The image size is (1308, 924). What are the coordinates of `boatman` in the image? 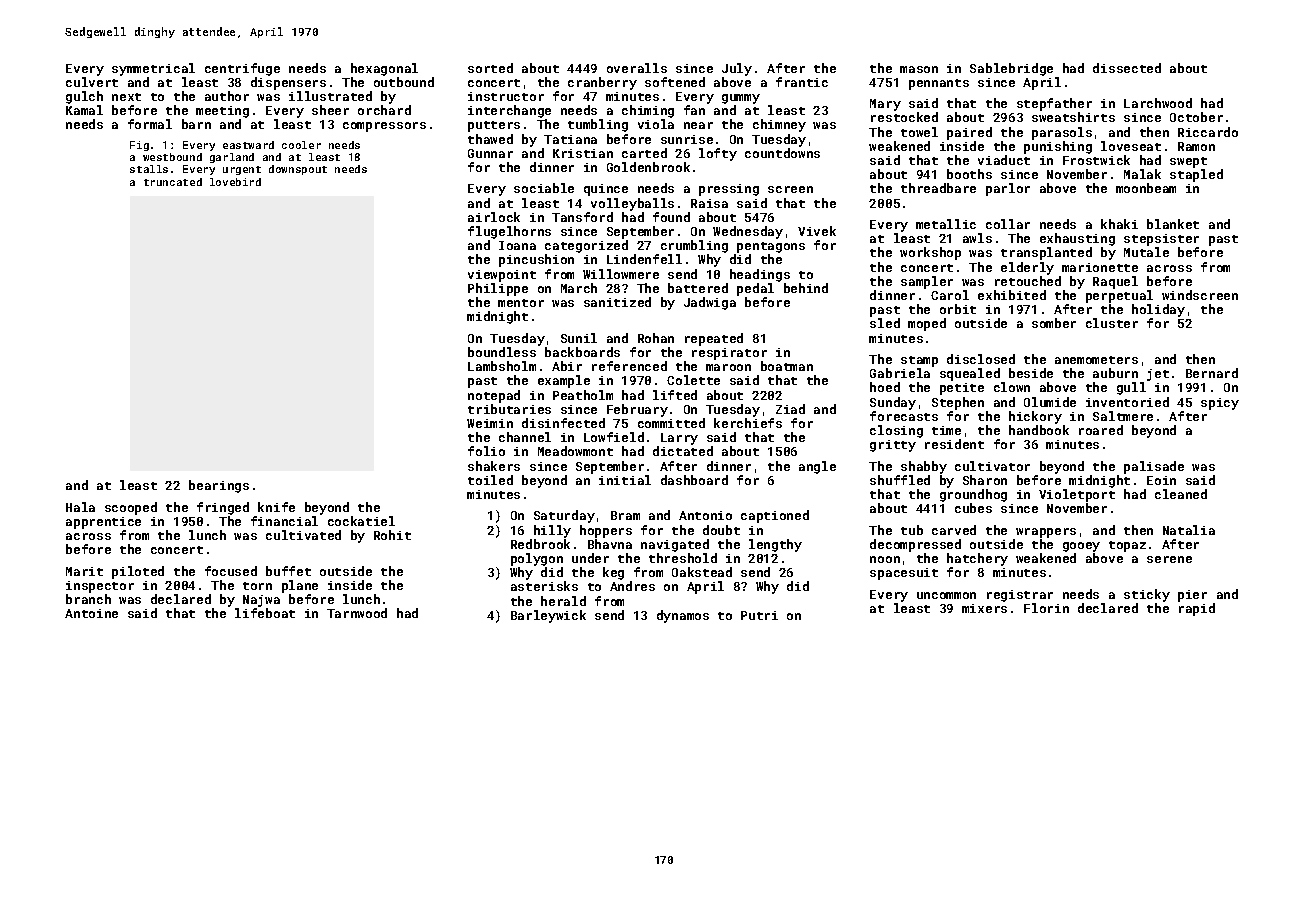 It's located at (787, 366).
